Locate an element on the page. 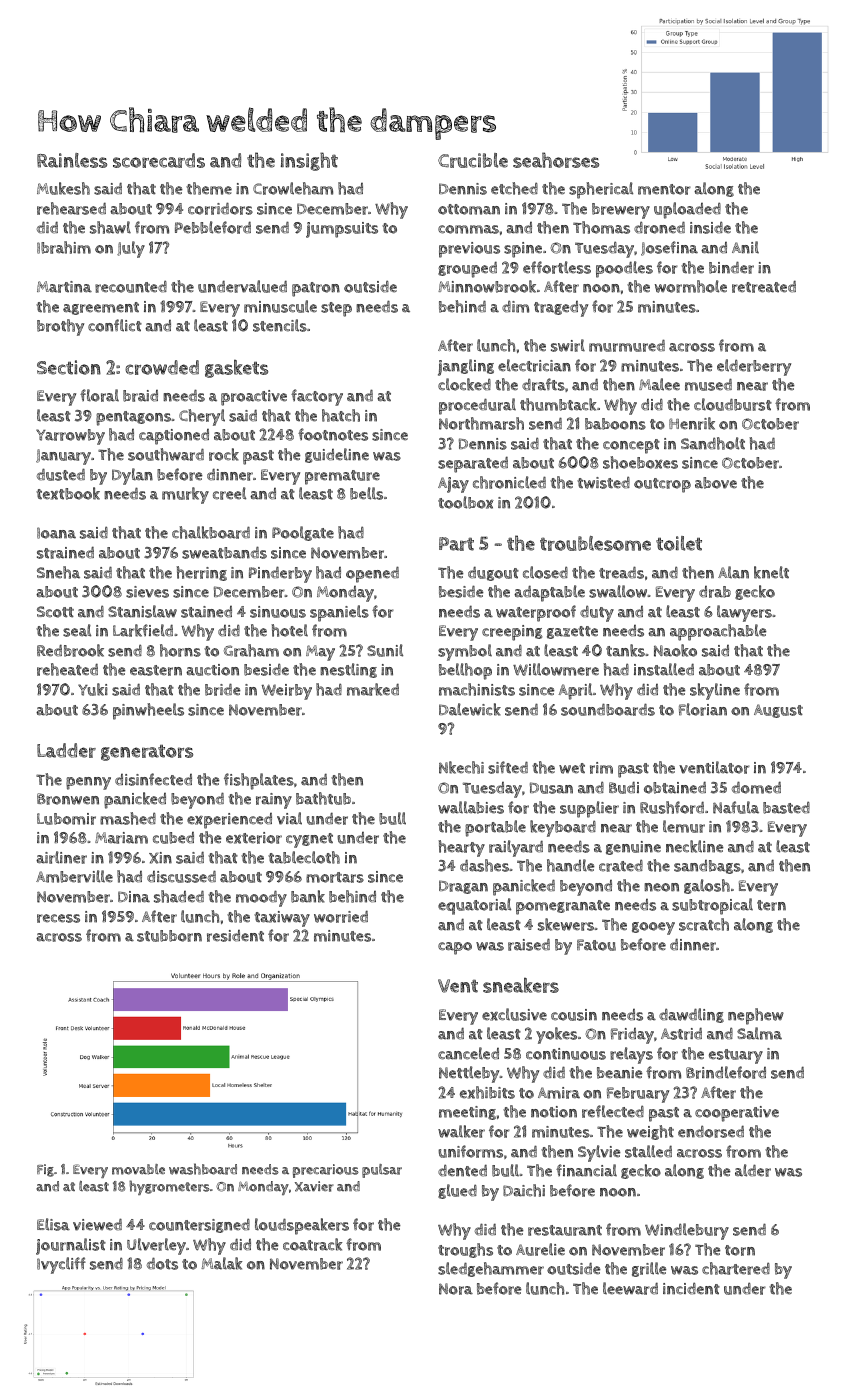 This image has height=1400, width=849. Sandholt is located at coordinates (713, 443).
